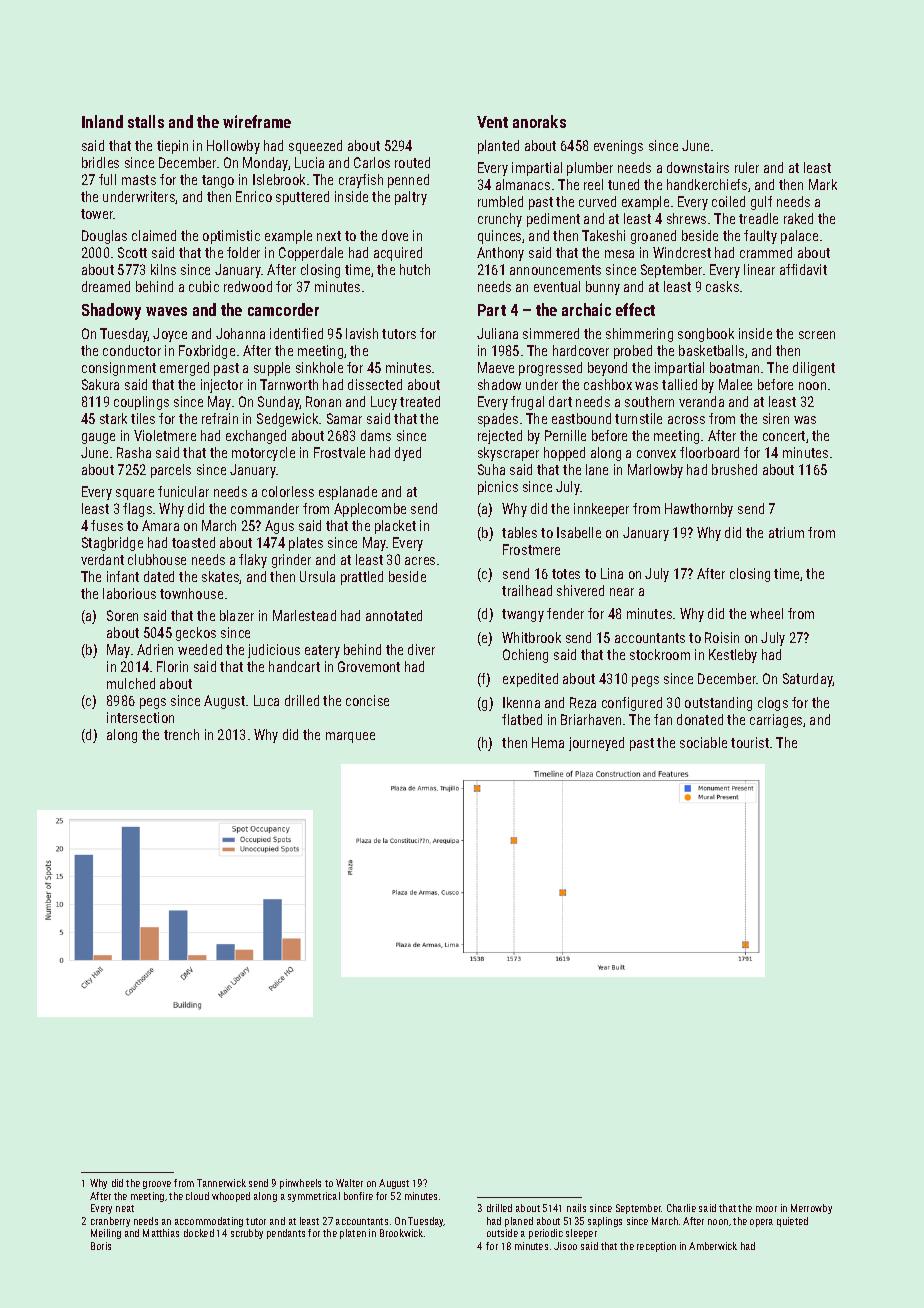  Describe the element at coordinates (266, 700) in the page. I see `Luca` at that location.
